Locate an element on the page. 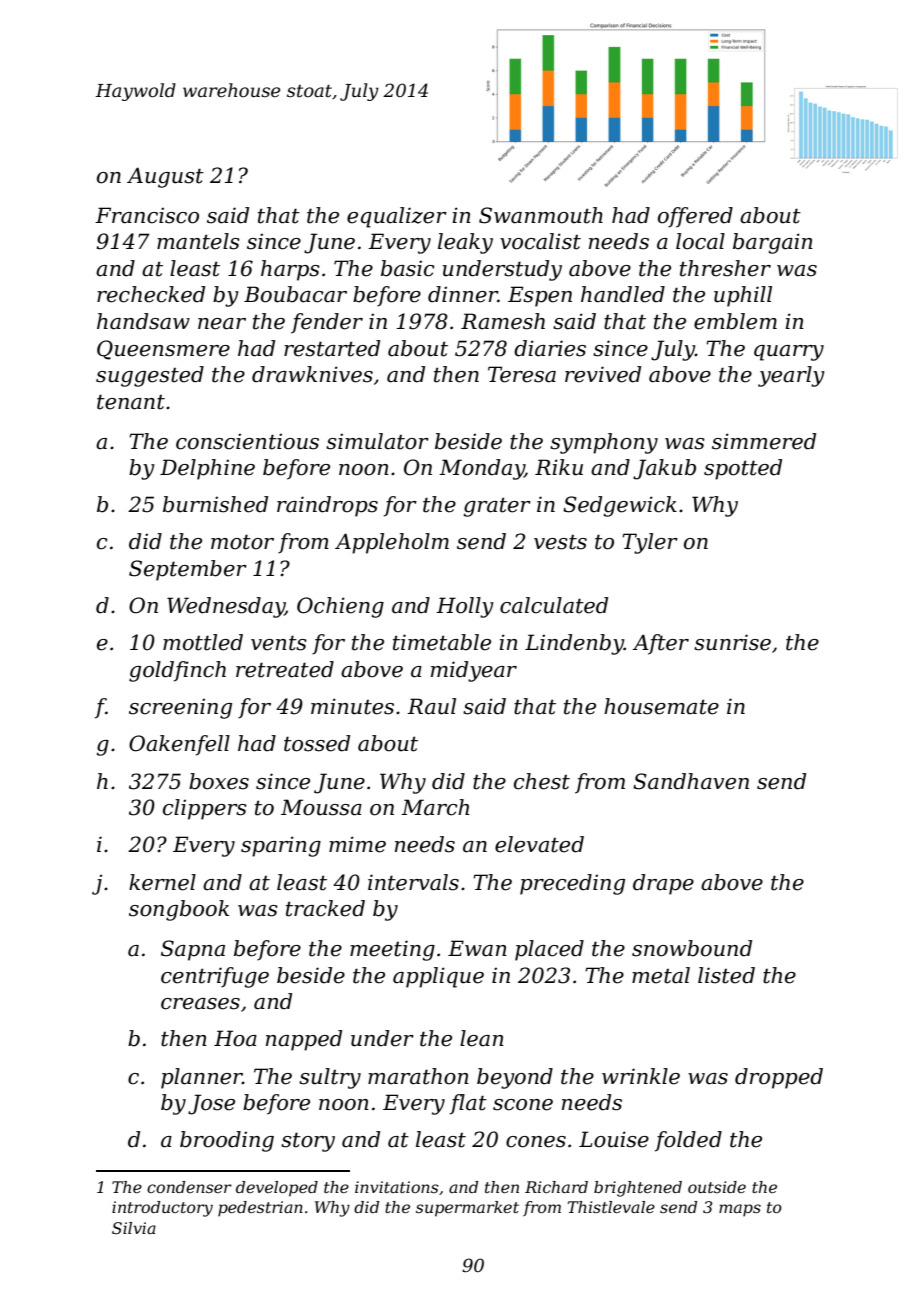 The image size is (924, 1311). handled is located at coordinates (623, 294).
